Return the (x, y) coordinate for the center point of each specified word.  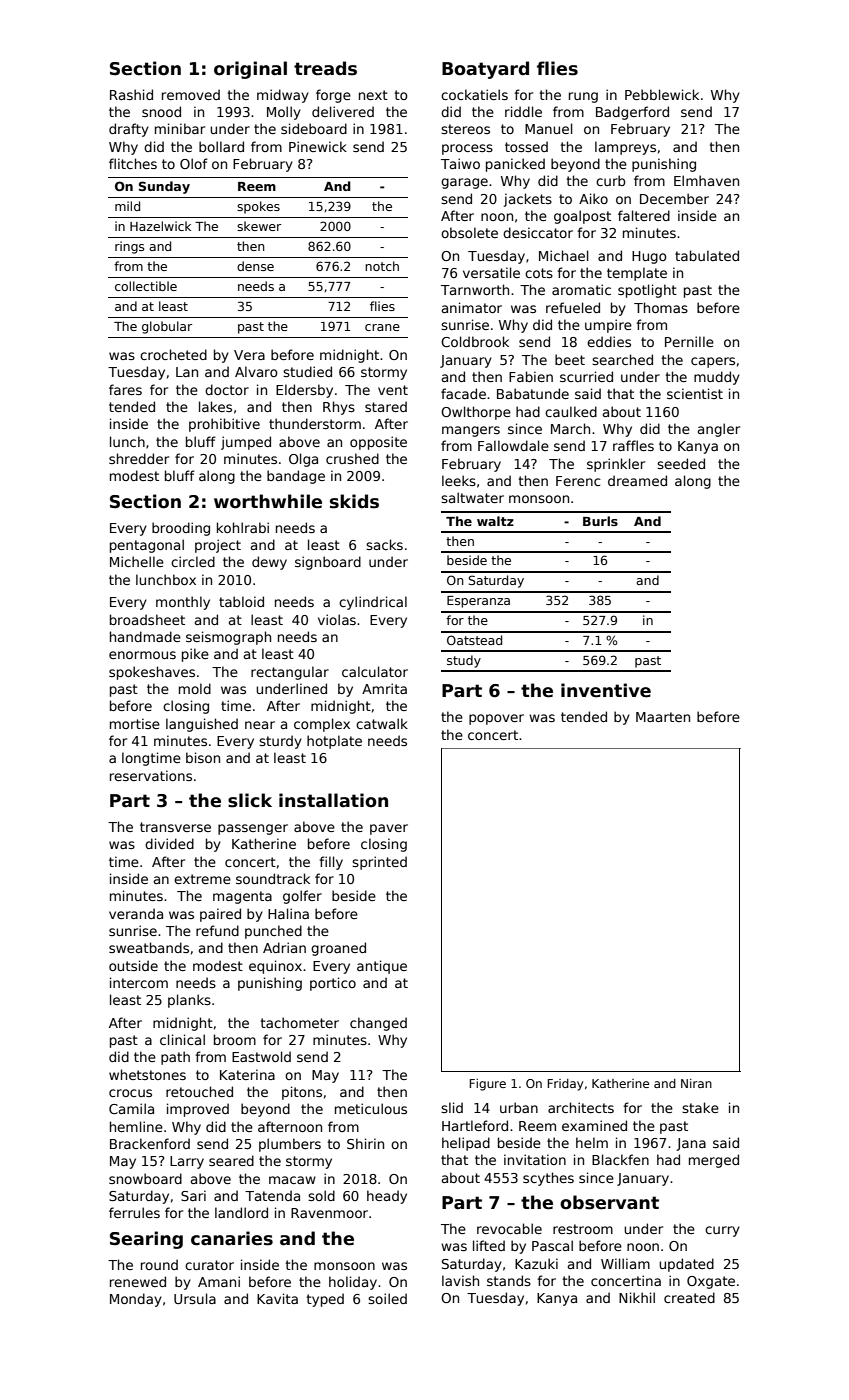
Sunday (164, 187)
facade (463, 393)
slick (250, 800)
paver (389, 829)
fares (125, 389)
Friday (565, 1085)
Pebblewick (662, 94)
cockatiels (474, 94)
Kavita (277, 1298)
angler (719, 430)
